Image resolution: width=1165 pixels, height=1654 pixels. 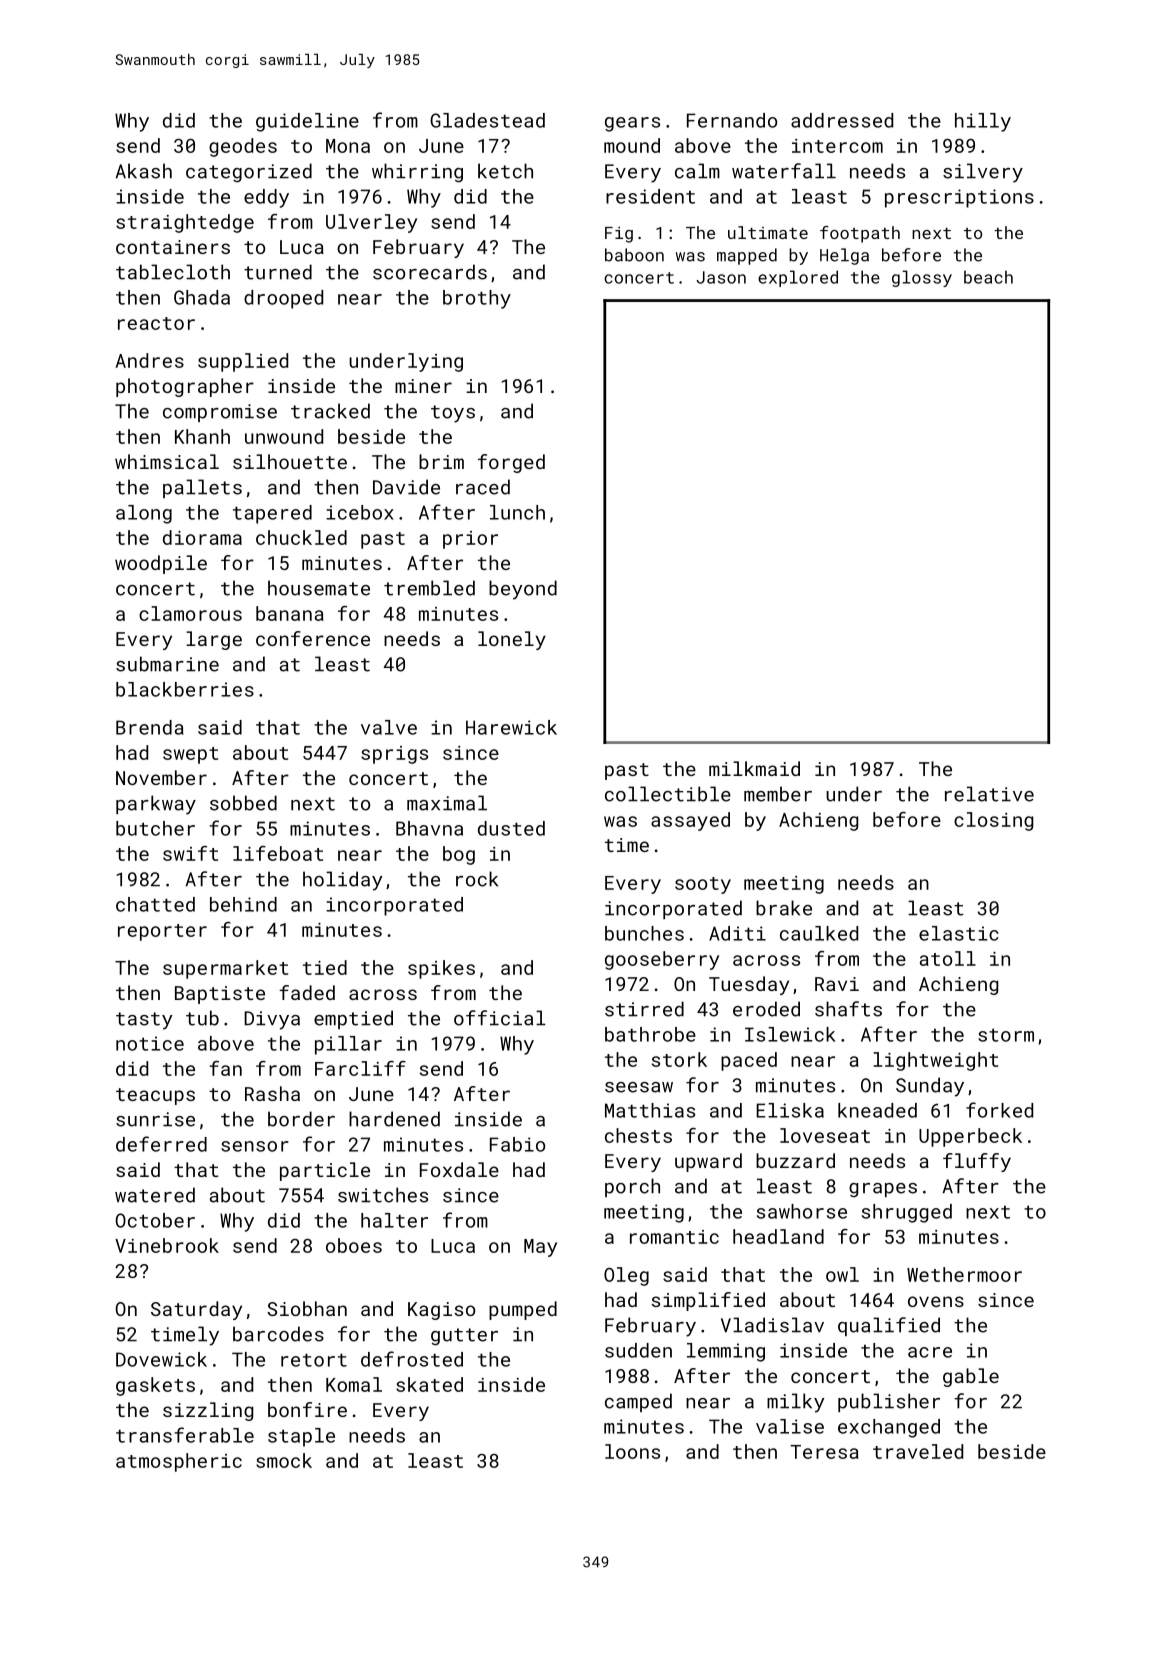 What do you see at coordinates (988, 277) in the screenshot?
I see `beach` at bounding box center [988, 277].
